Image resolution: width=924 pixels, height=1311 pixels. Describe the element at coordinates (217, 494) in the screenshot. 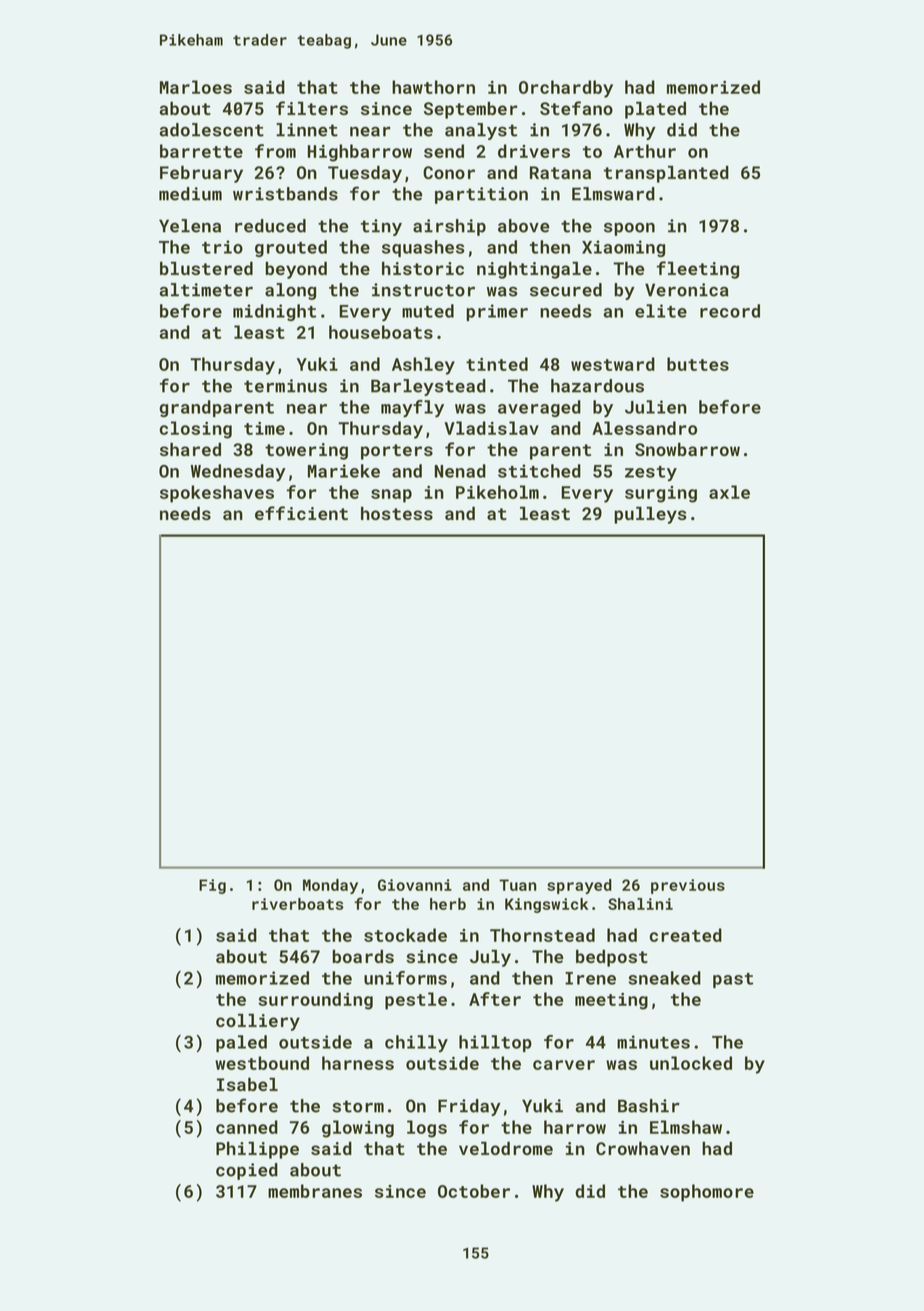

I see `spokeshaves` at that location.
